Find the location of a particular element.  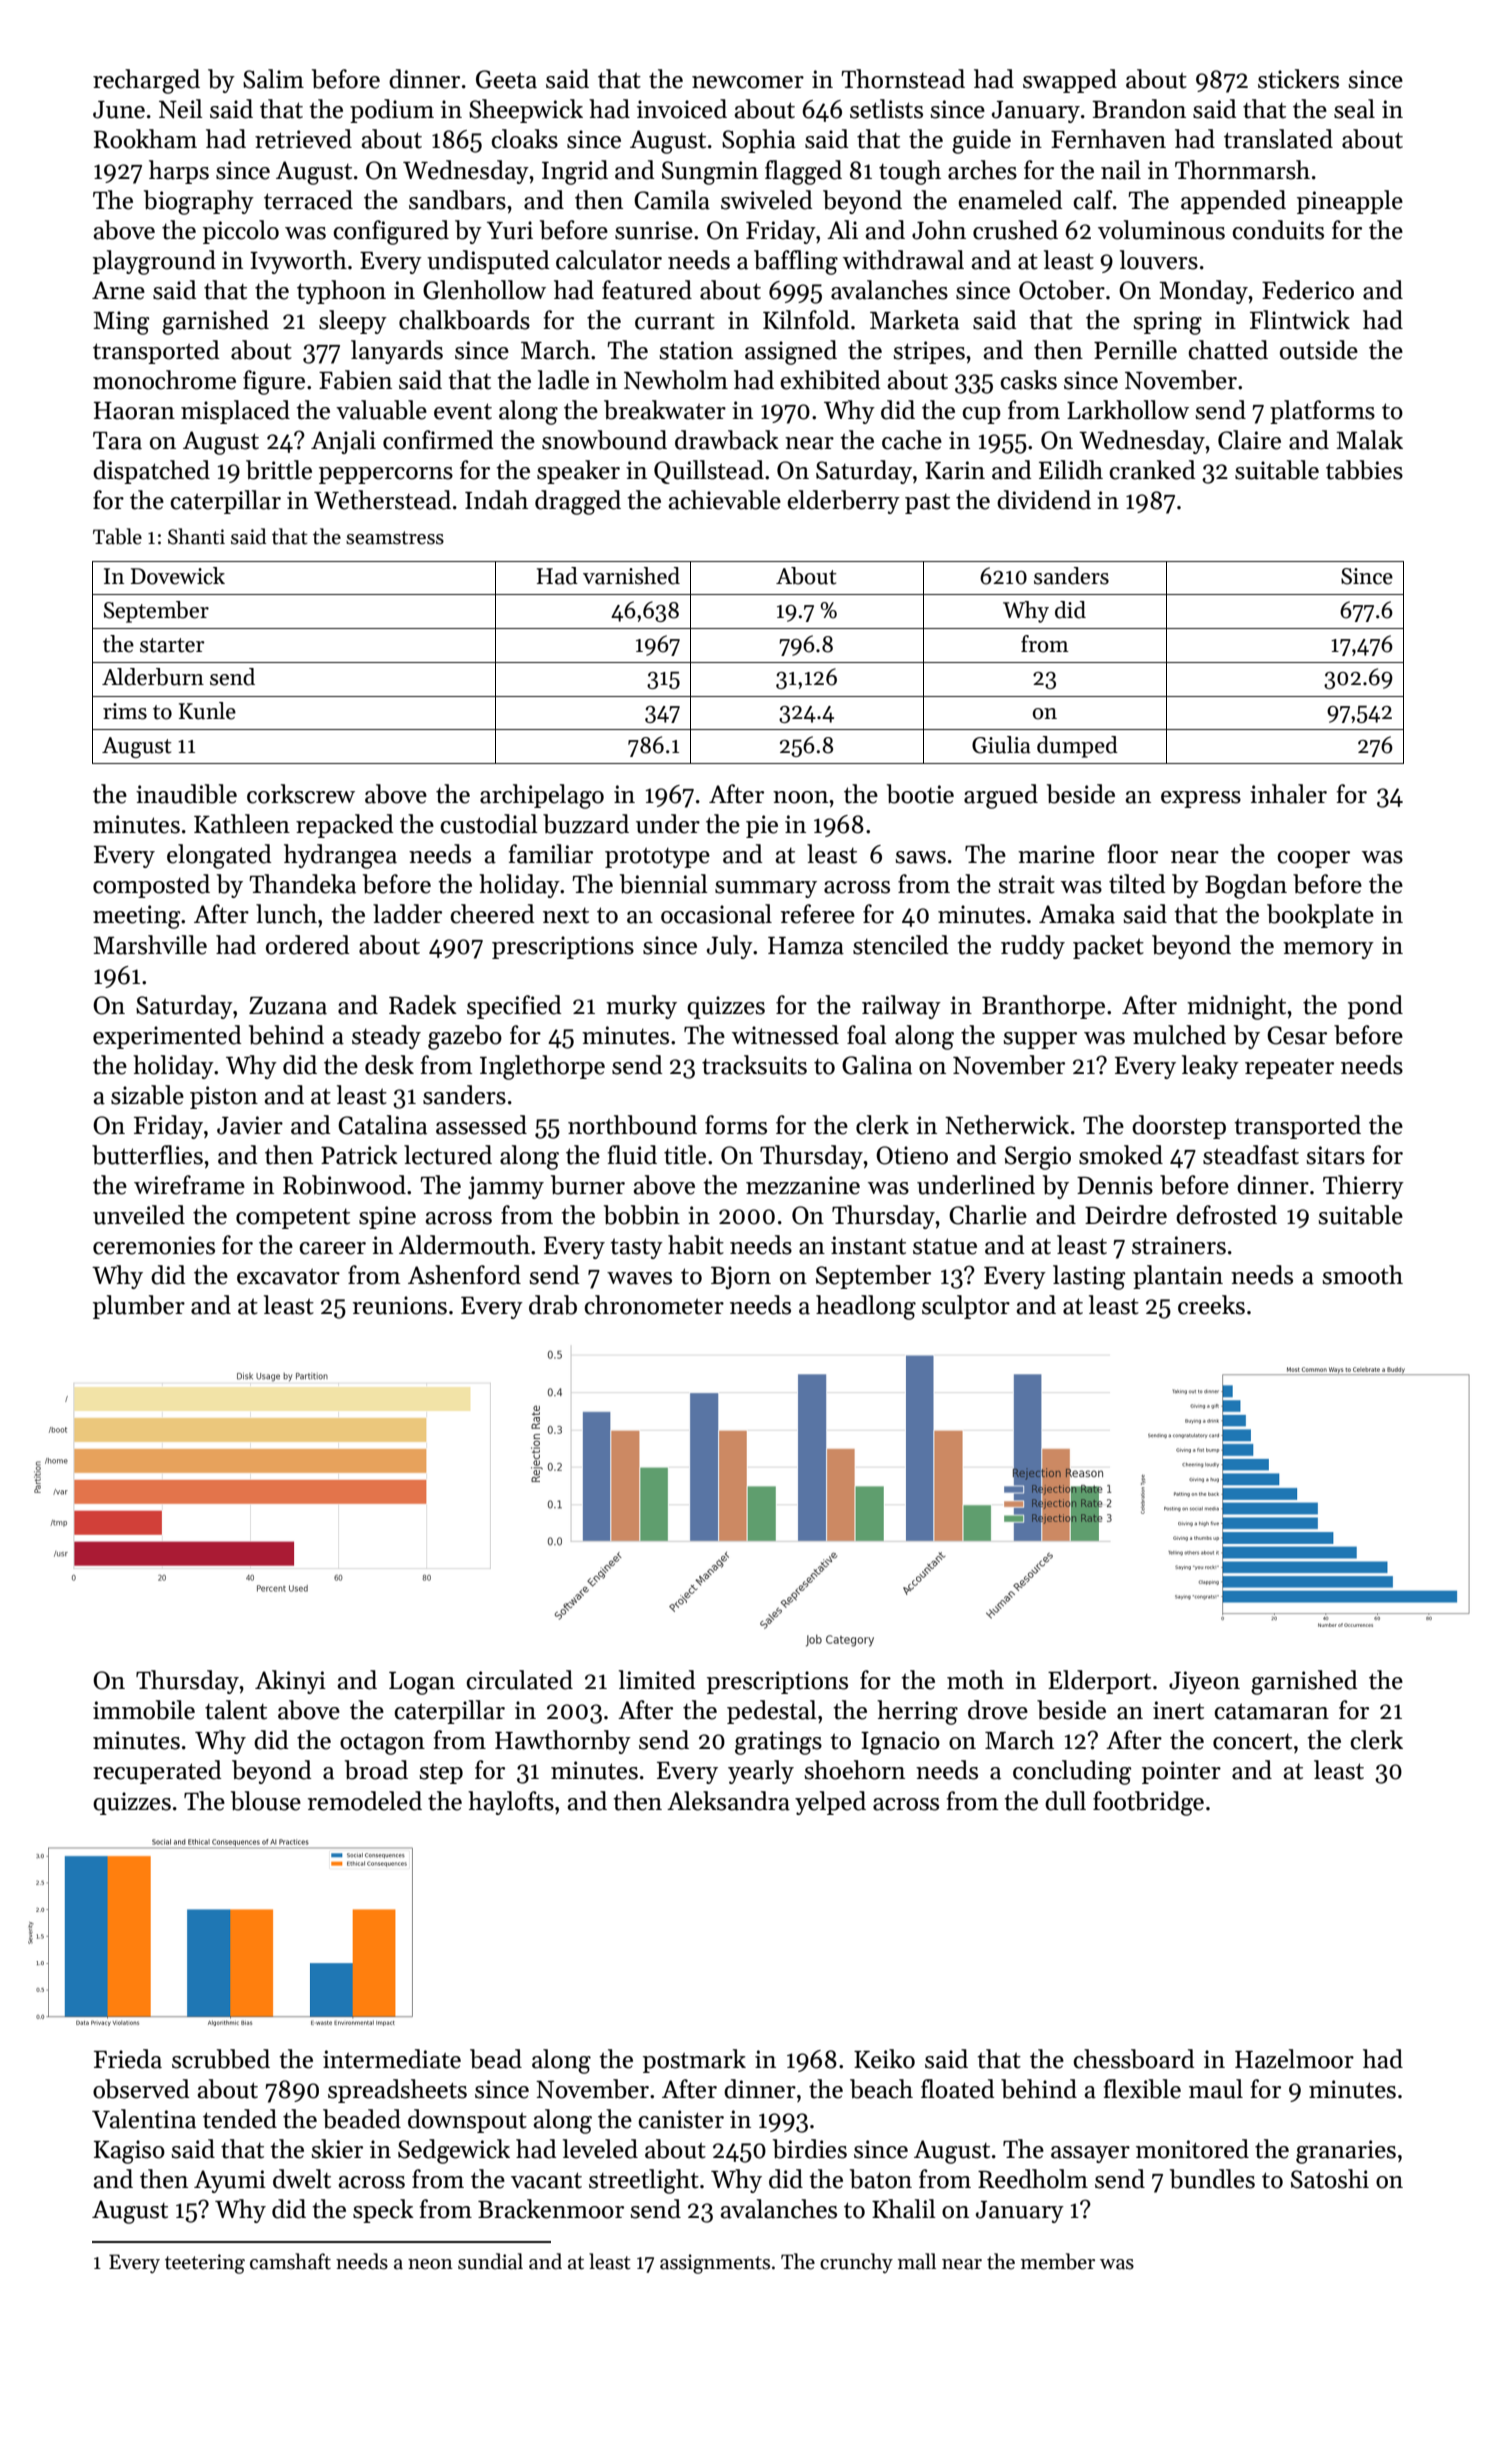

newcomer is located at coordinates (748, 82).
